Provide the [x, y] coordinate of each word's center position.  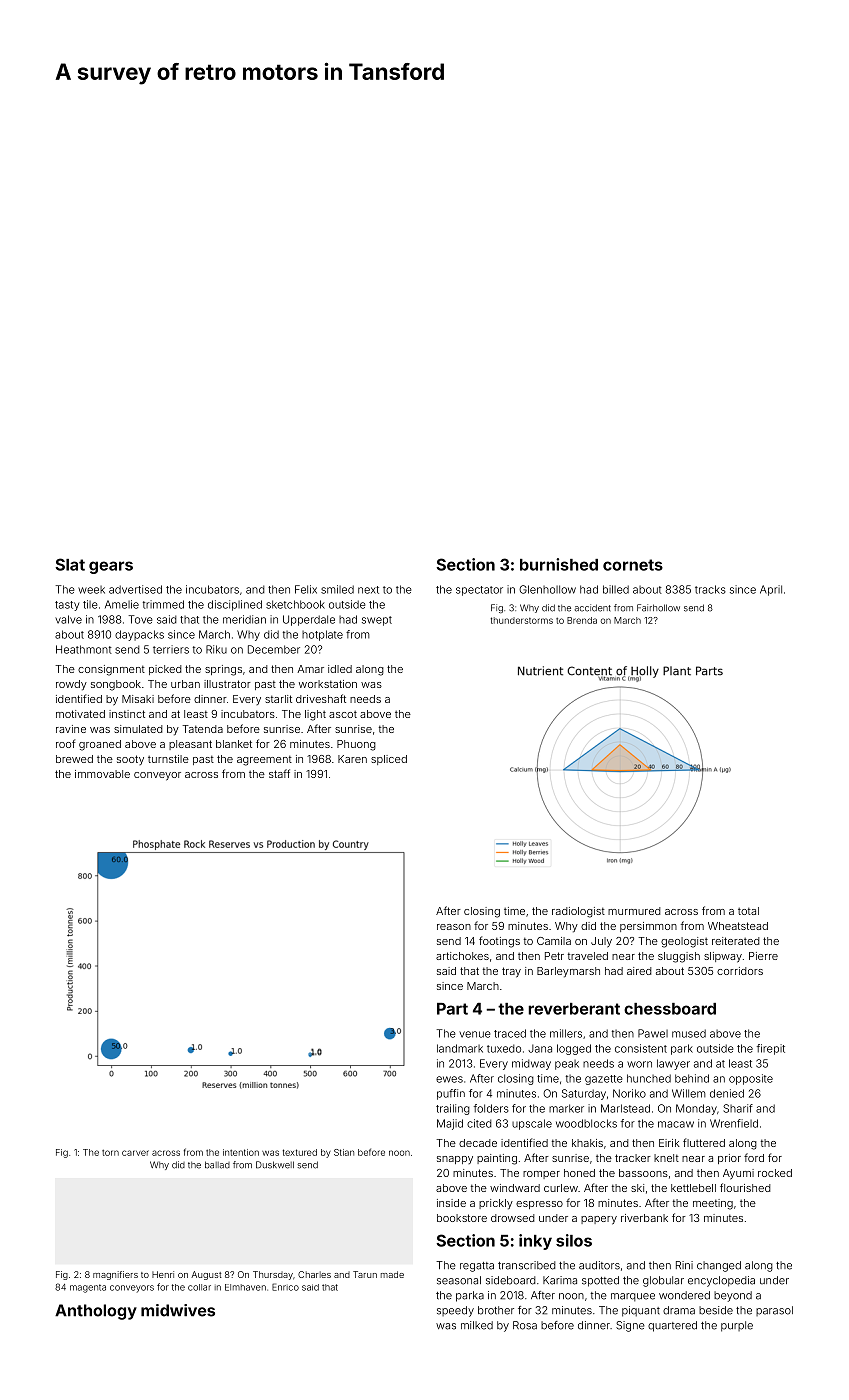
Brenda [582, 620]
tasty [67, 606]
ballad [217, 1165]
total [748, 911]
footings [499, 942]
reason [454, 927]
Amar [310, 669]
